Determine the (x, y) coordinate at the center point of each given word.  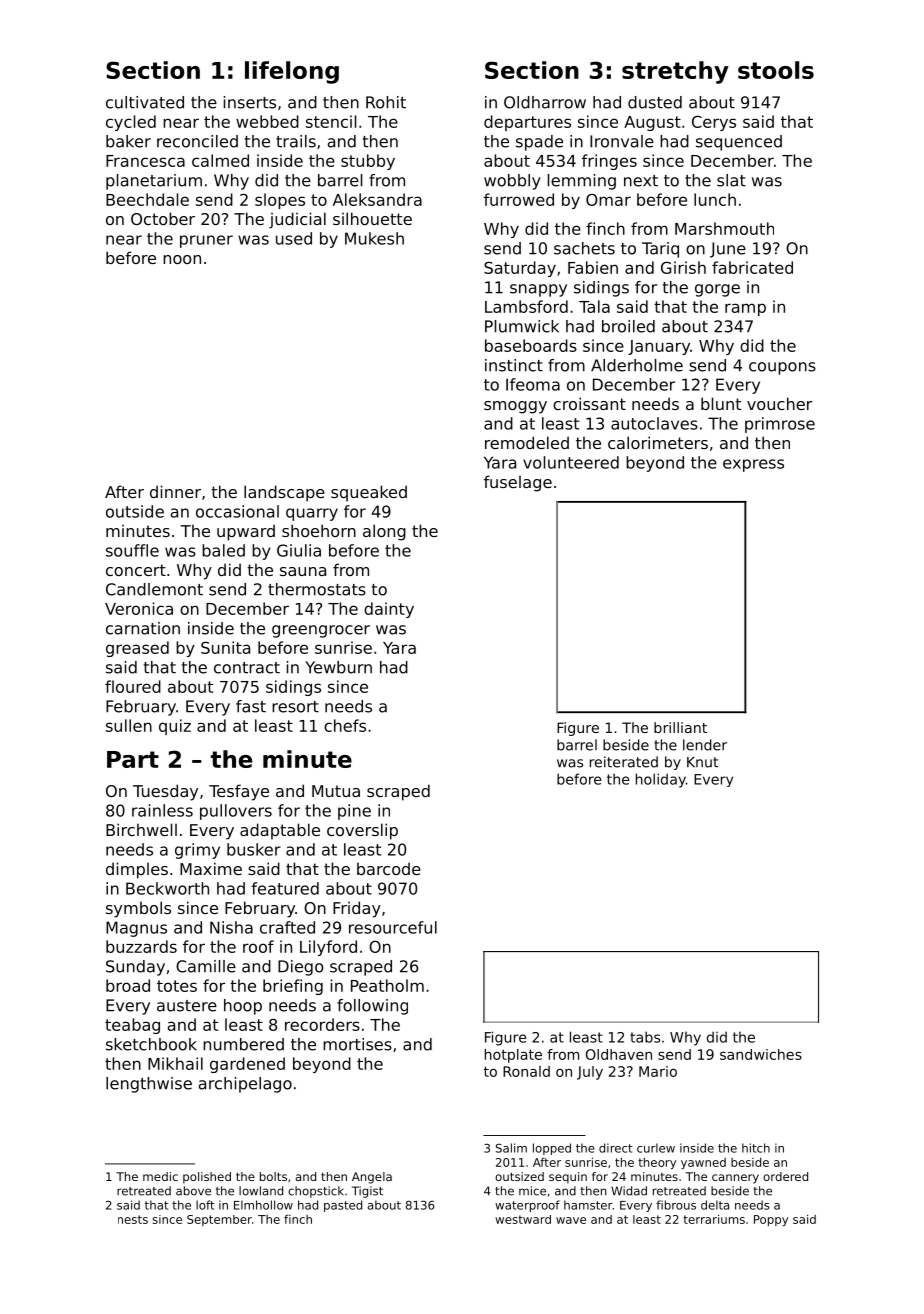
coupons (782, 368)
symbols (138, 909)
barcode (389, 868)
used (294, 238)
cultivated (145, 102)
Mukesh (374, 238)
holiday (661, 780)
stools (776, 70)
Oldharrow (545, 102)
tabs (645, 1037)
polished (207, 1178)
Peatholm (387, 985)
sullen (129, 725)
